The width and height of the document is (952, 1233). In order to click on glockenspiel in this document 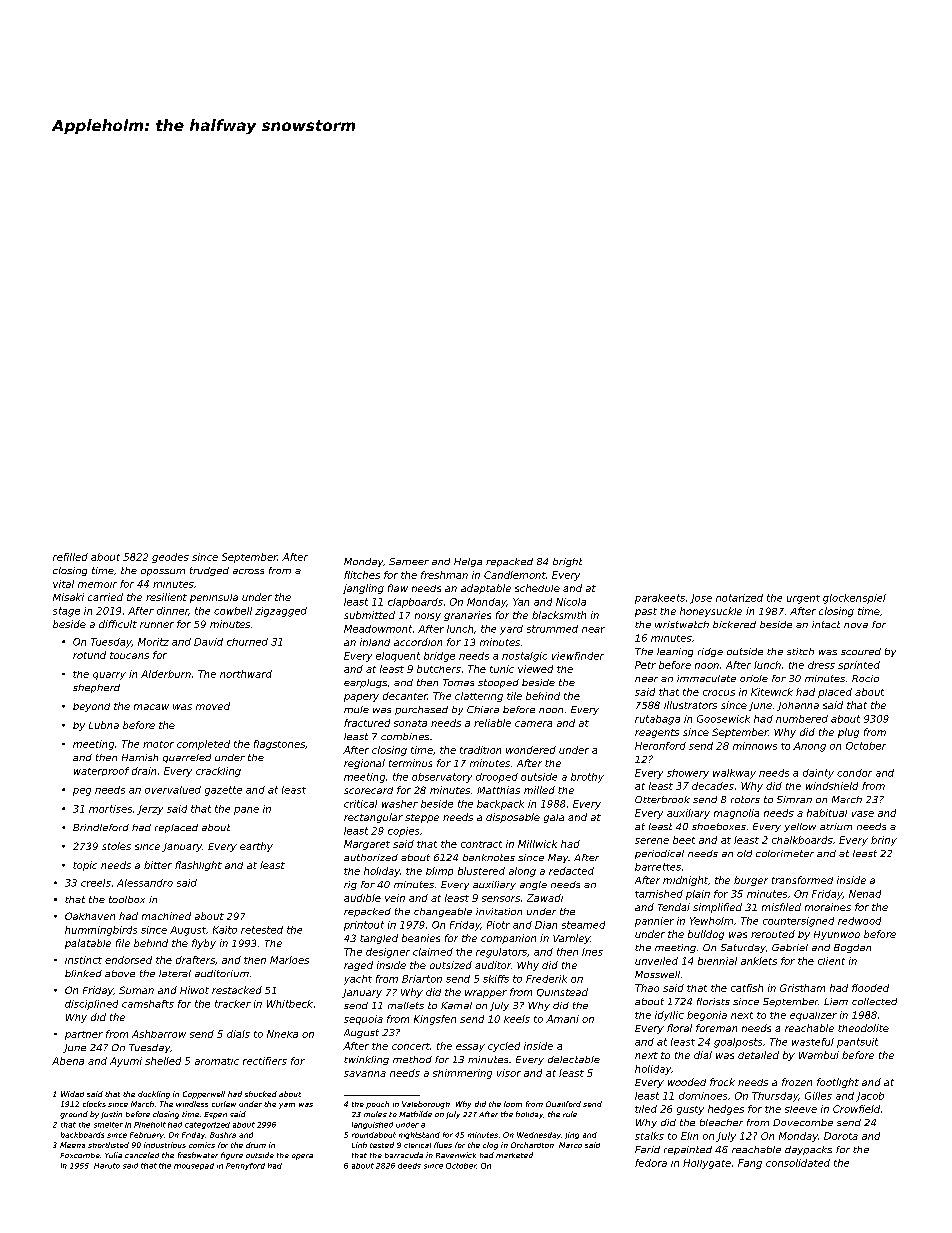, I will do `click(854, 599)`.
